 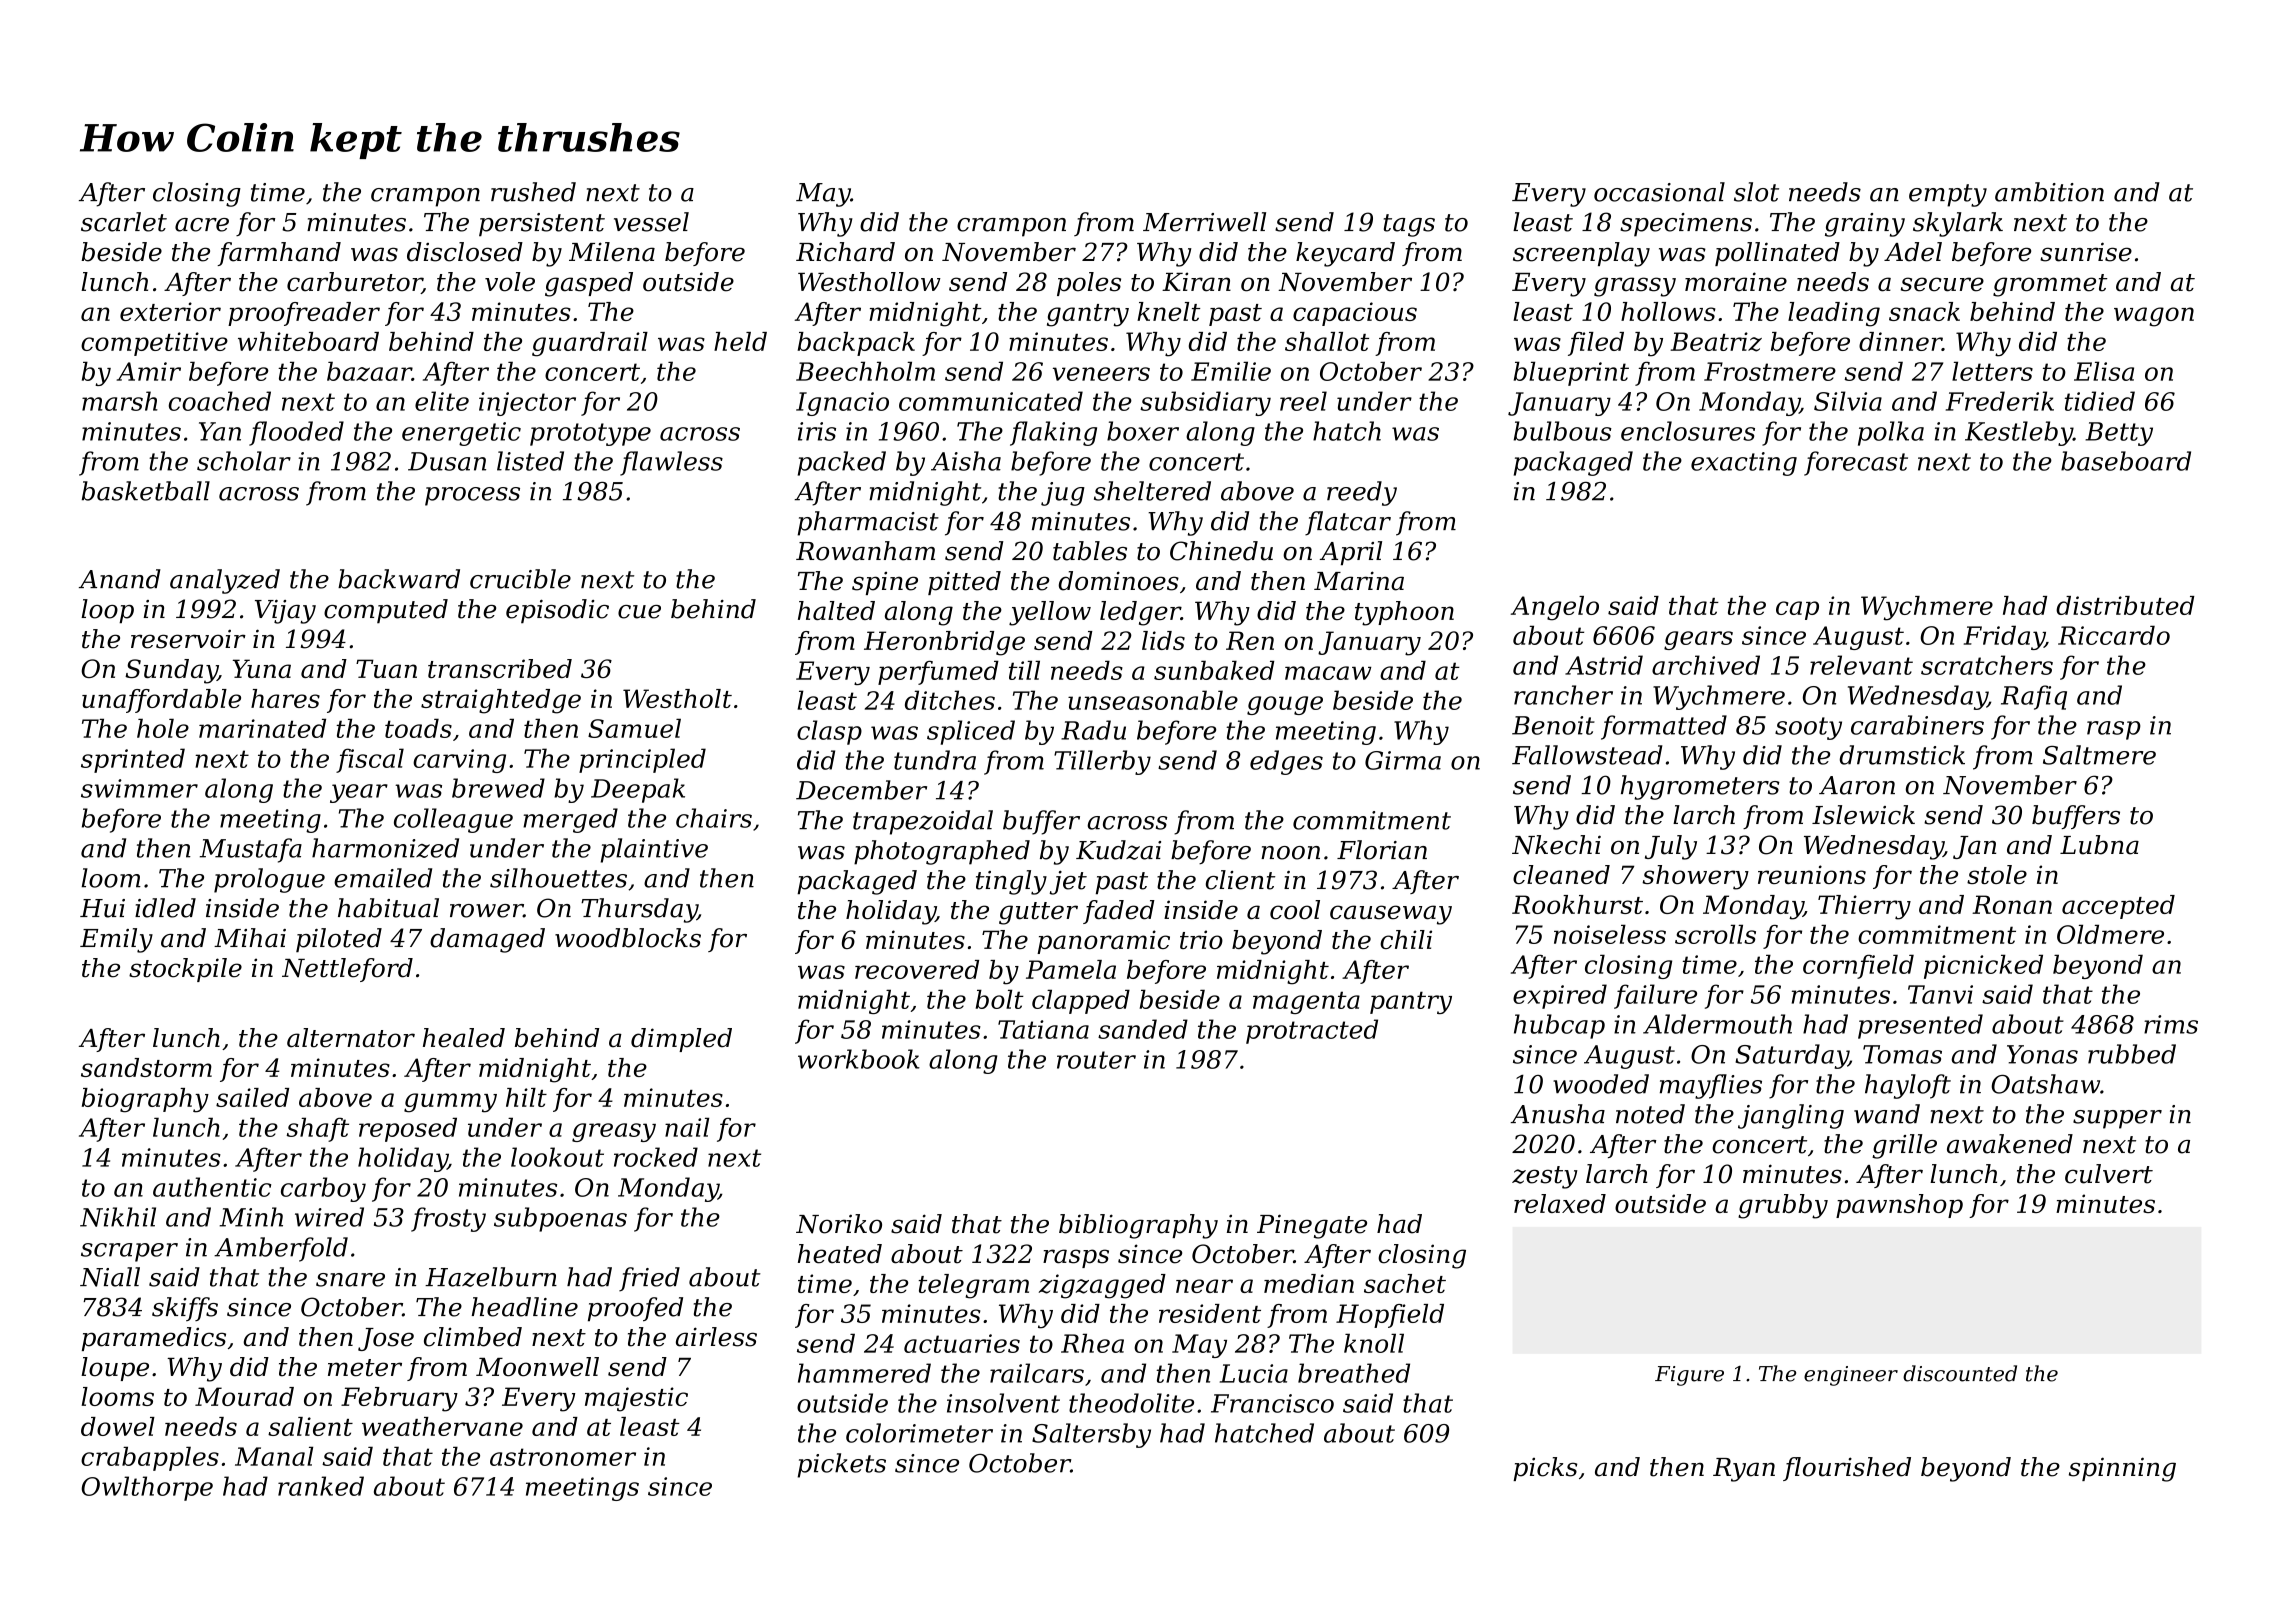 What do you see at coordinates (1545, 1469) in the screenshot?
I see `picks` at bounding box center [1545, 1469].
